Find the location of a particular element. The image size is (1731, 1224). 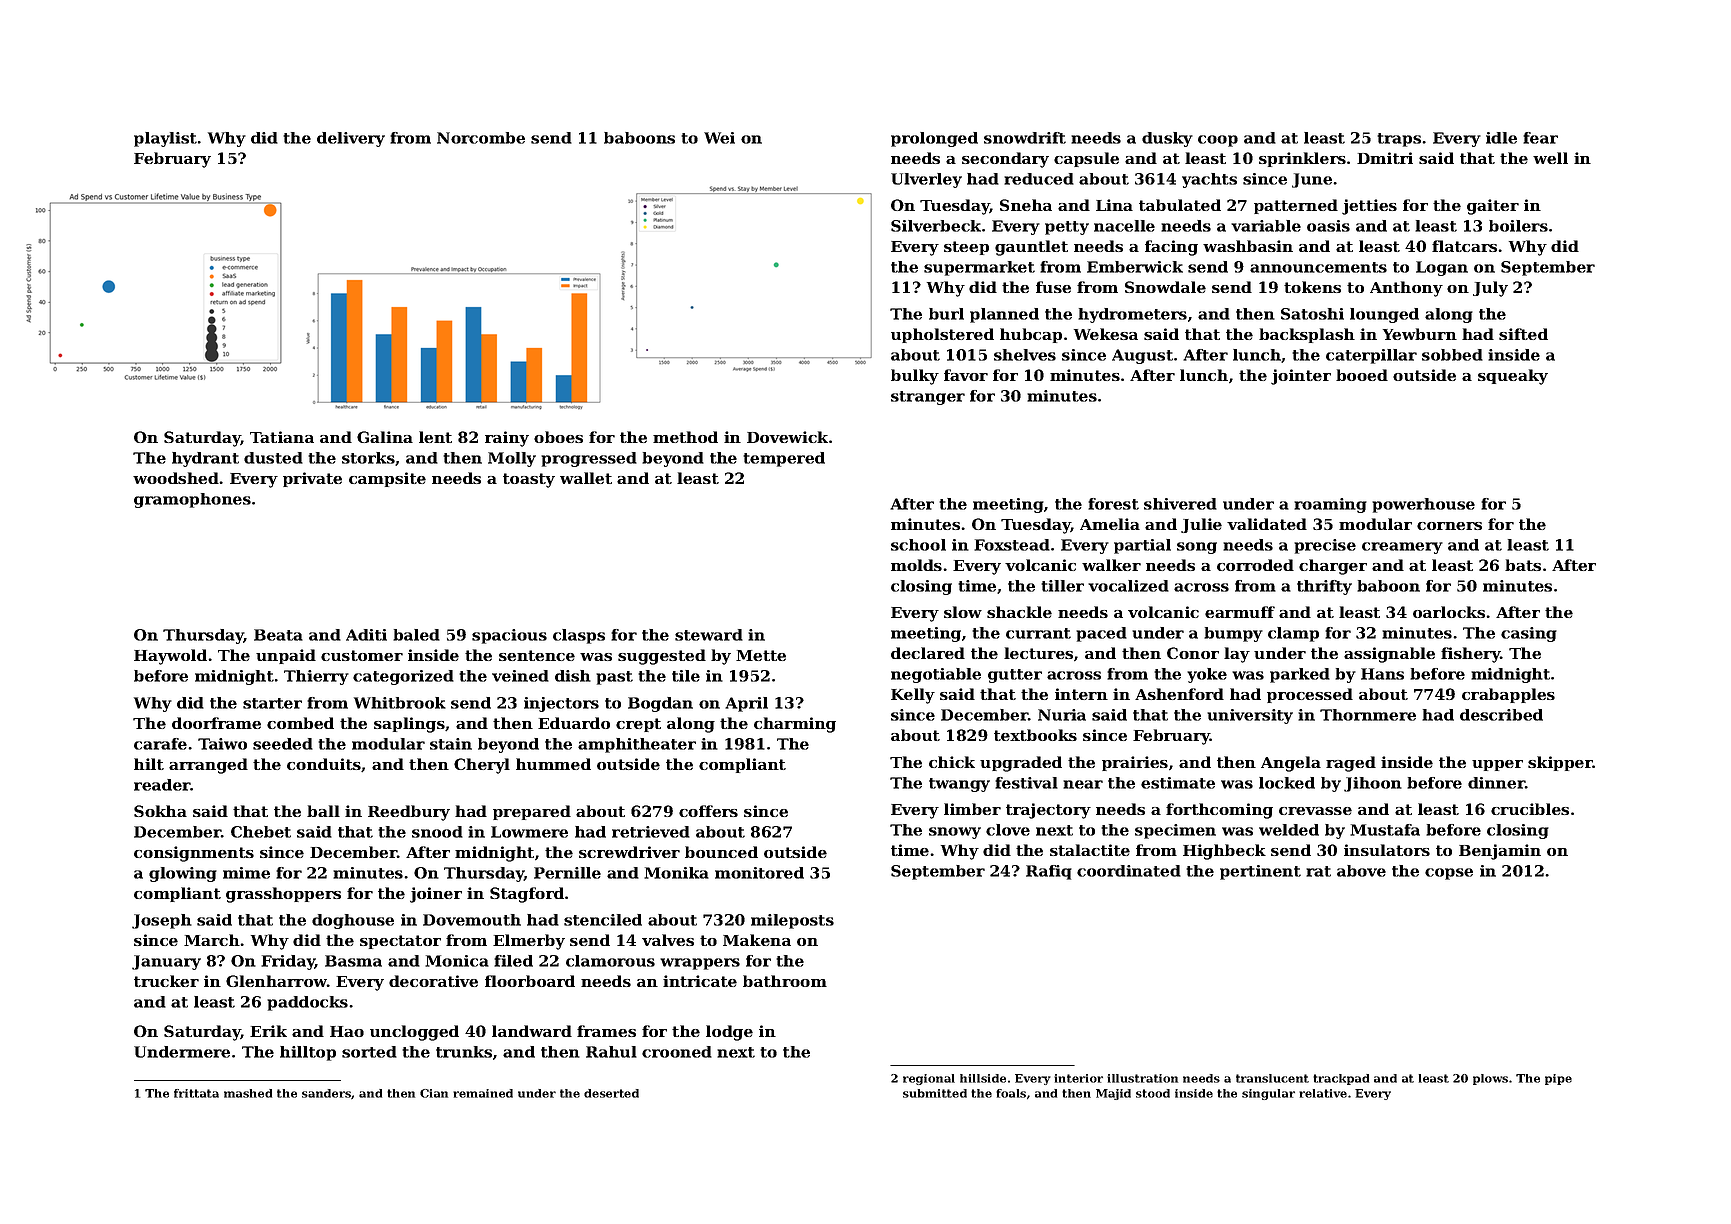

lounged is located at coordinates (1384, 315).
